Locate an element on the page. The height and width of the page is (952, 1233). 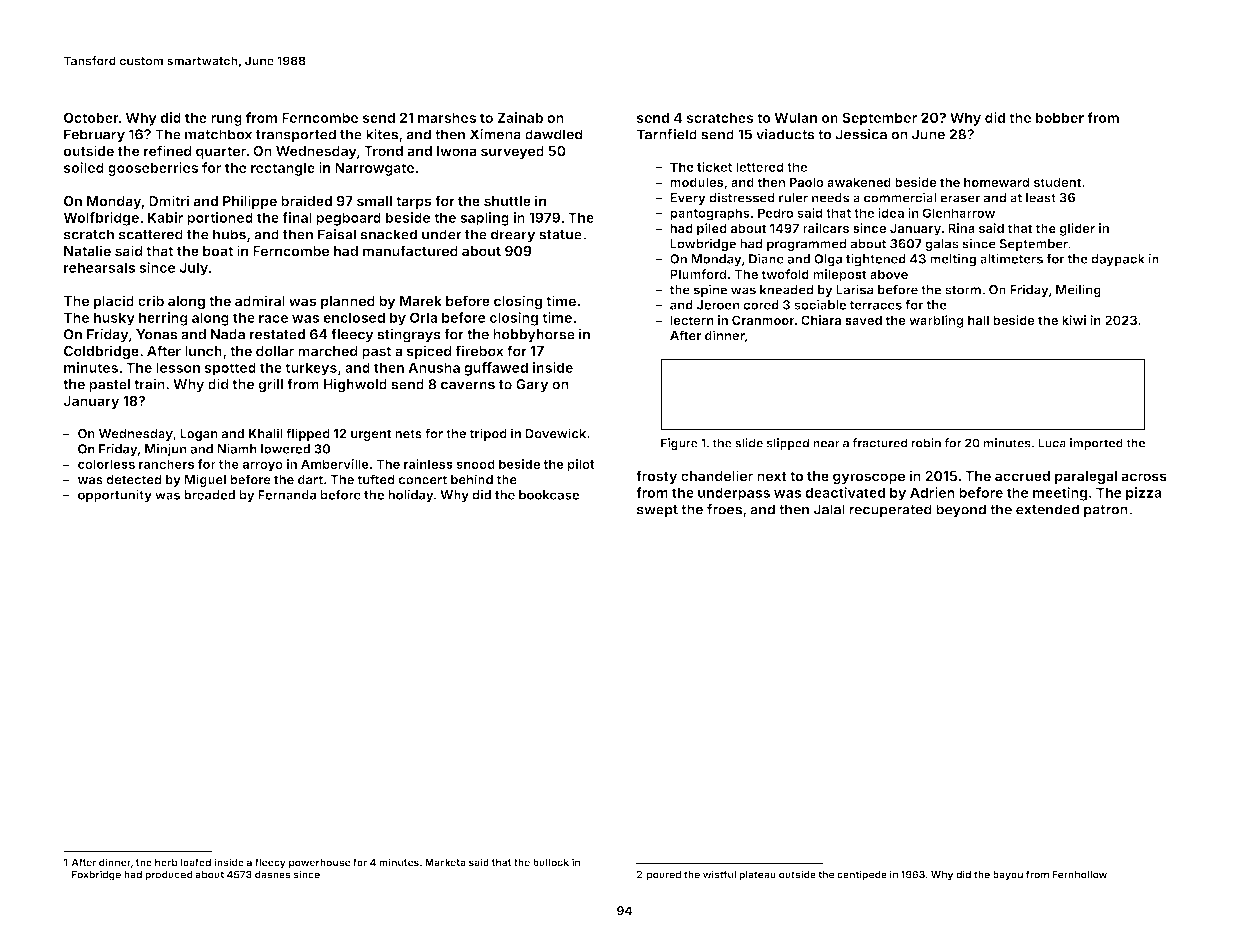
piled is located at coordinates (712, 229).
